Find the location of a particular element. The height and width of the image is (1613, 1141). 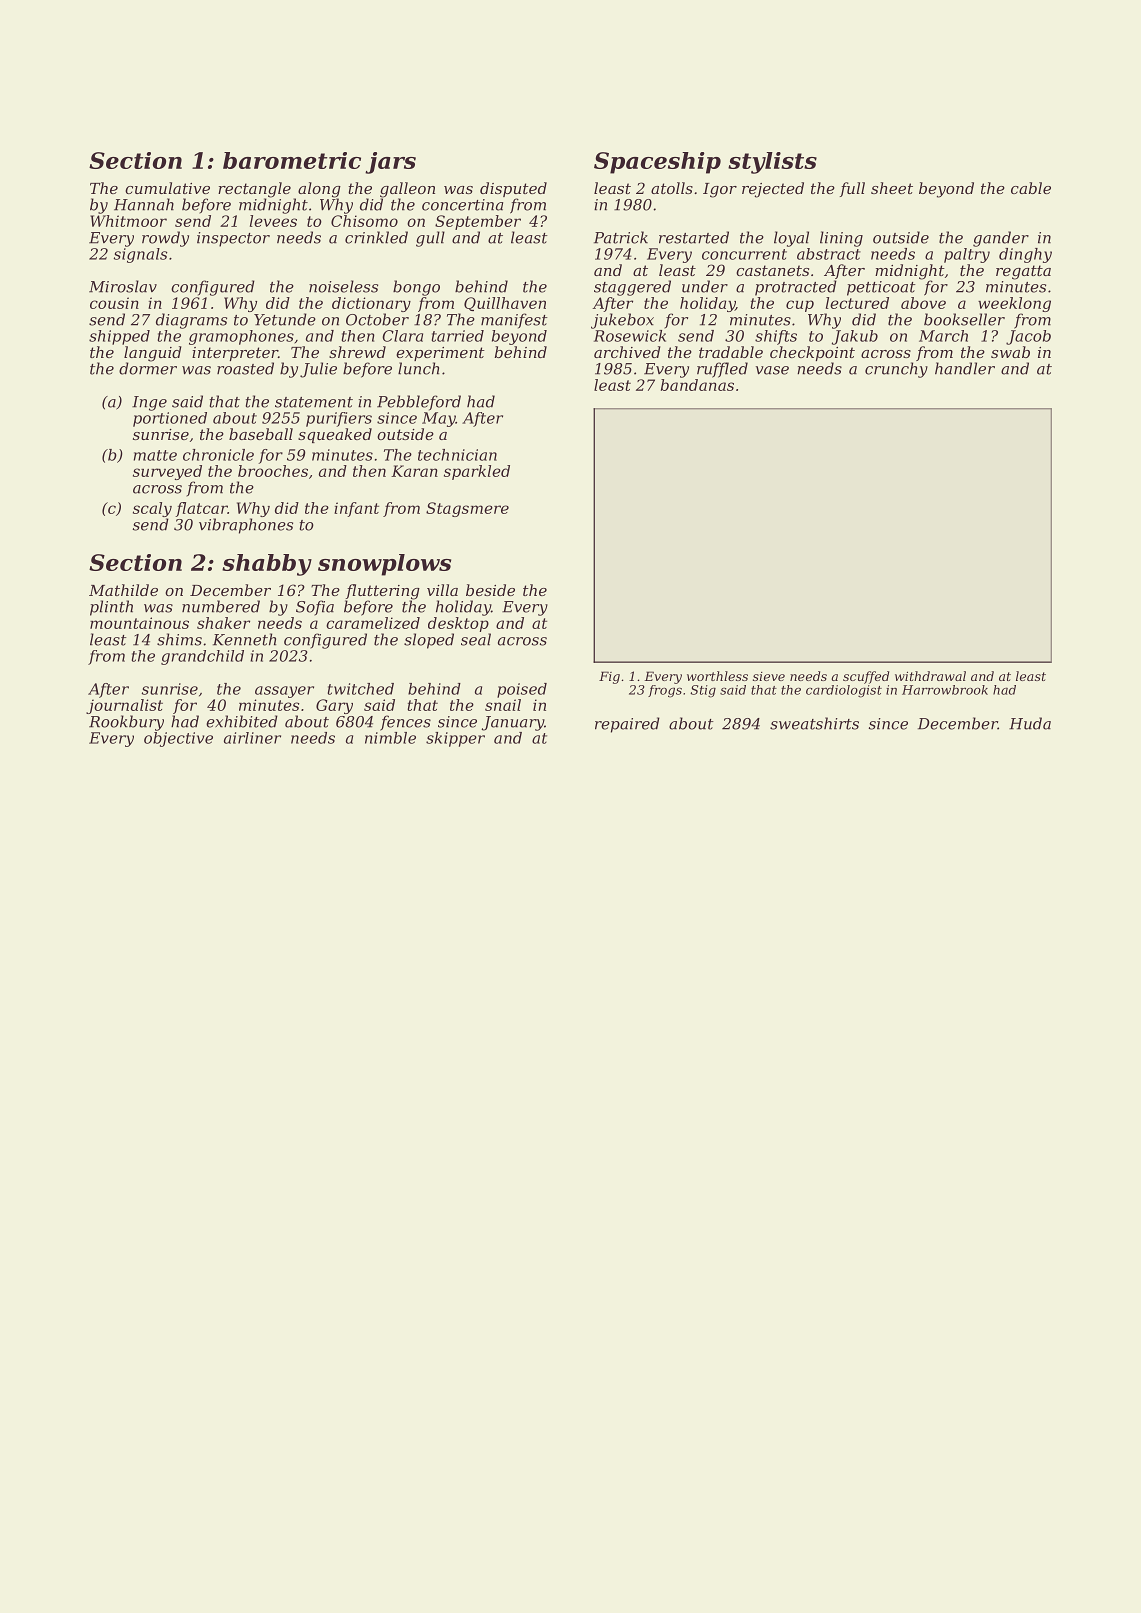

exhibited is located at coordinates (242, 721).
